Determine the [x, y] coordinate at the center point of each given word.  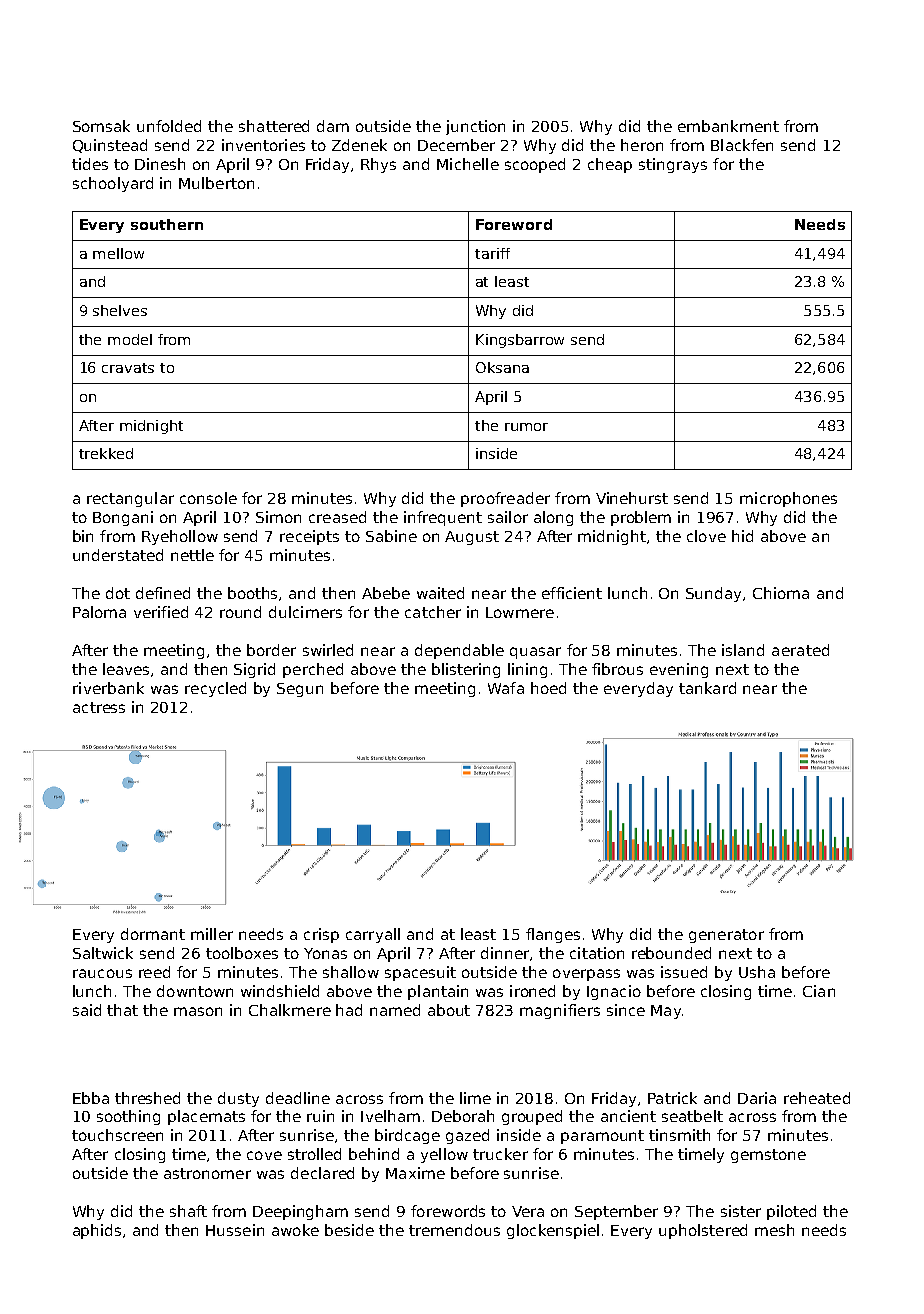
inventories [263, 145]
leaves [126, 669]
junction [475, 127]
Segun [300, 690]
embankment [728, 126]
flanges [553, 935]
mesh [774, 1230]
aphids [97, 1231]
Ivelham [390, 1116]
